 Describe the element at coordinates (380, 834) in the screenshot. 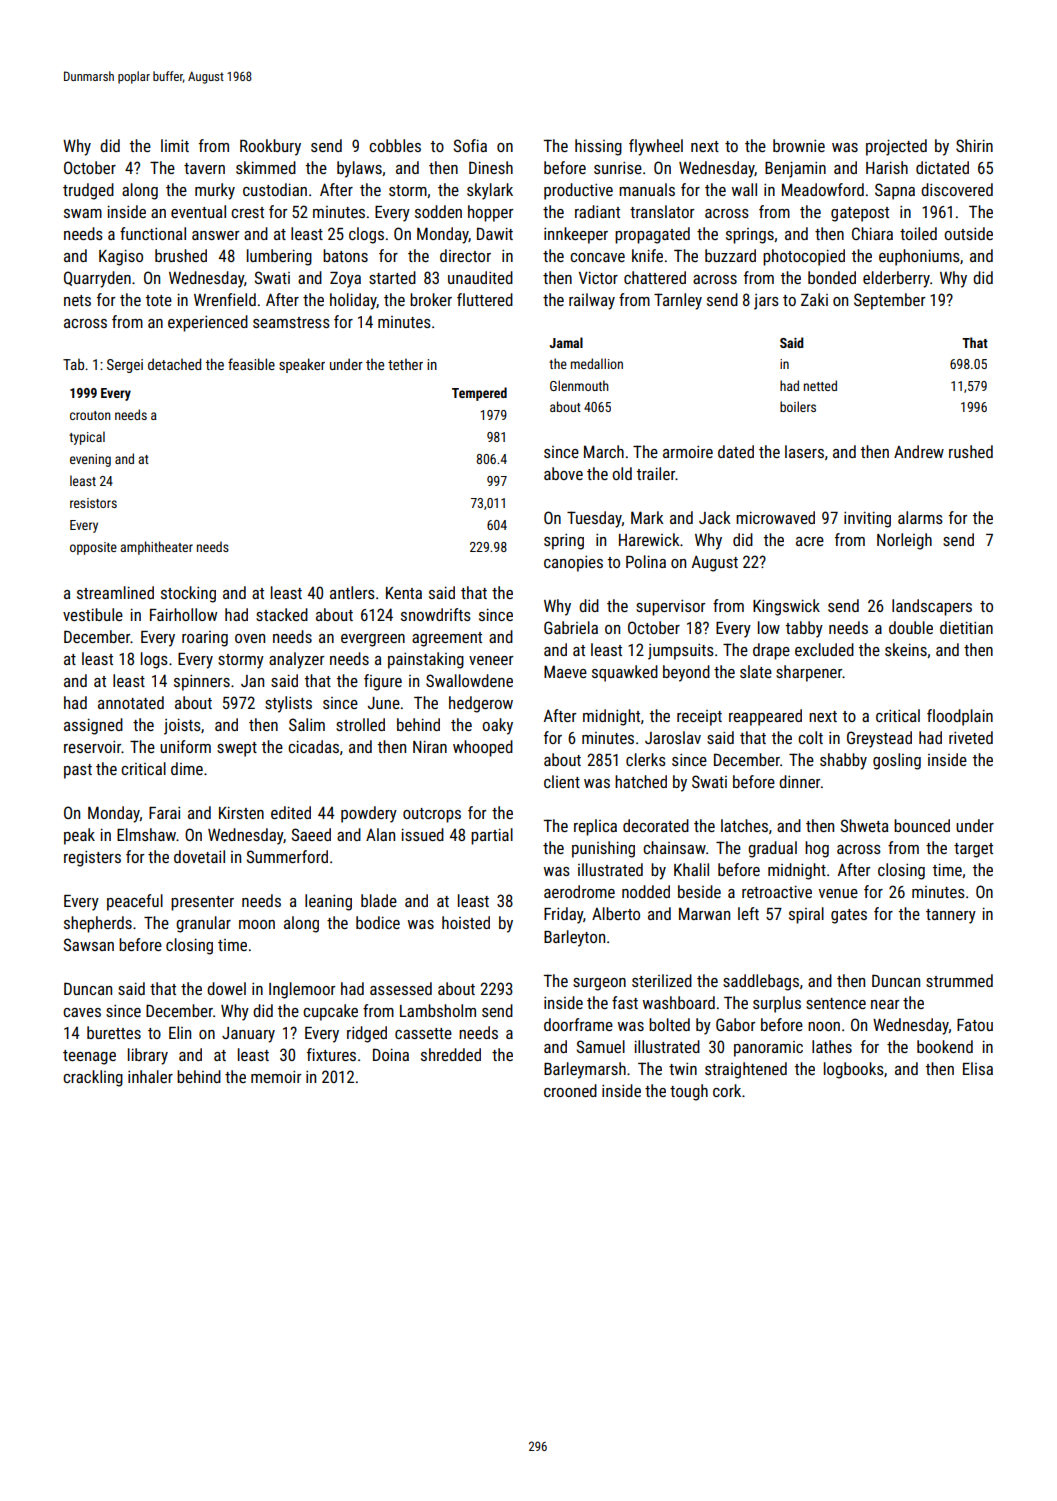

I see `Alan` at that location.
